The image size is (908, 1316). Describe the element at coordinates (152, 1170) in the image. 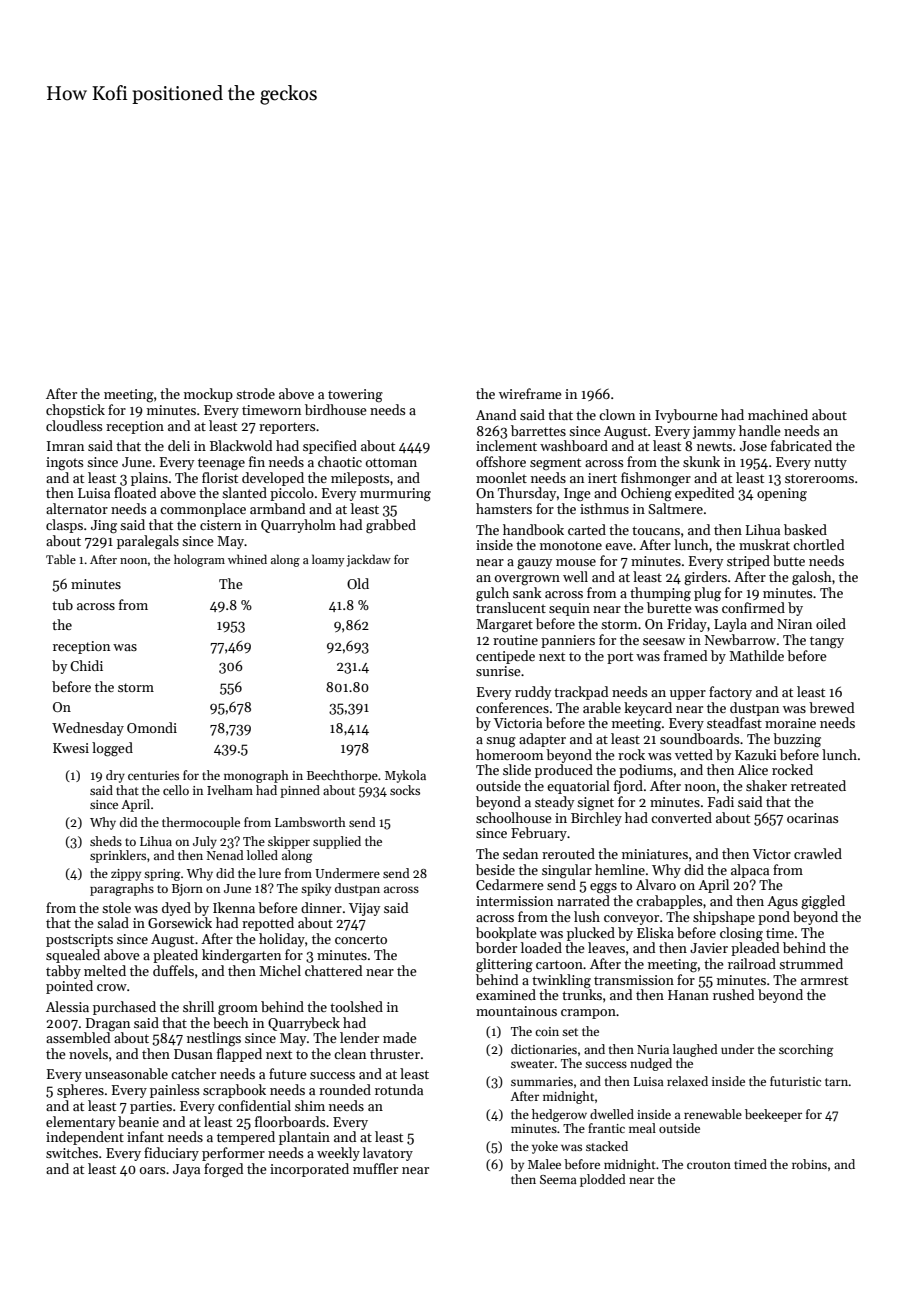

I see `oars` at that location.
